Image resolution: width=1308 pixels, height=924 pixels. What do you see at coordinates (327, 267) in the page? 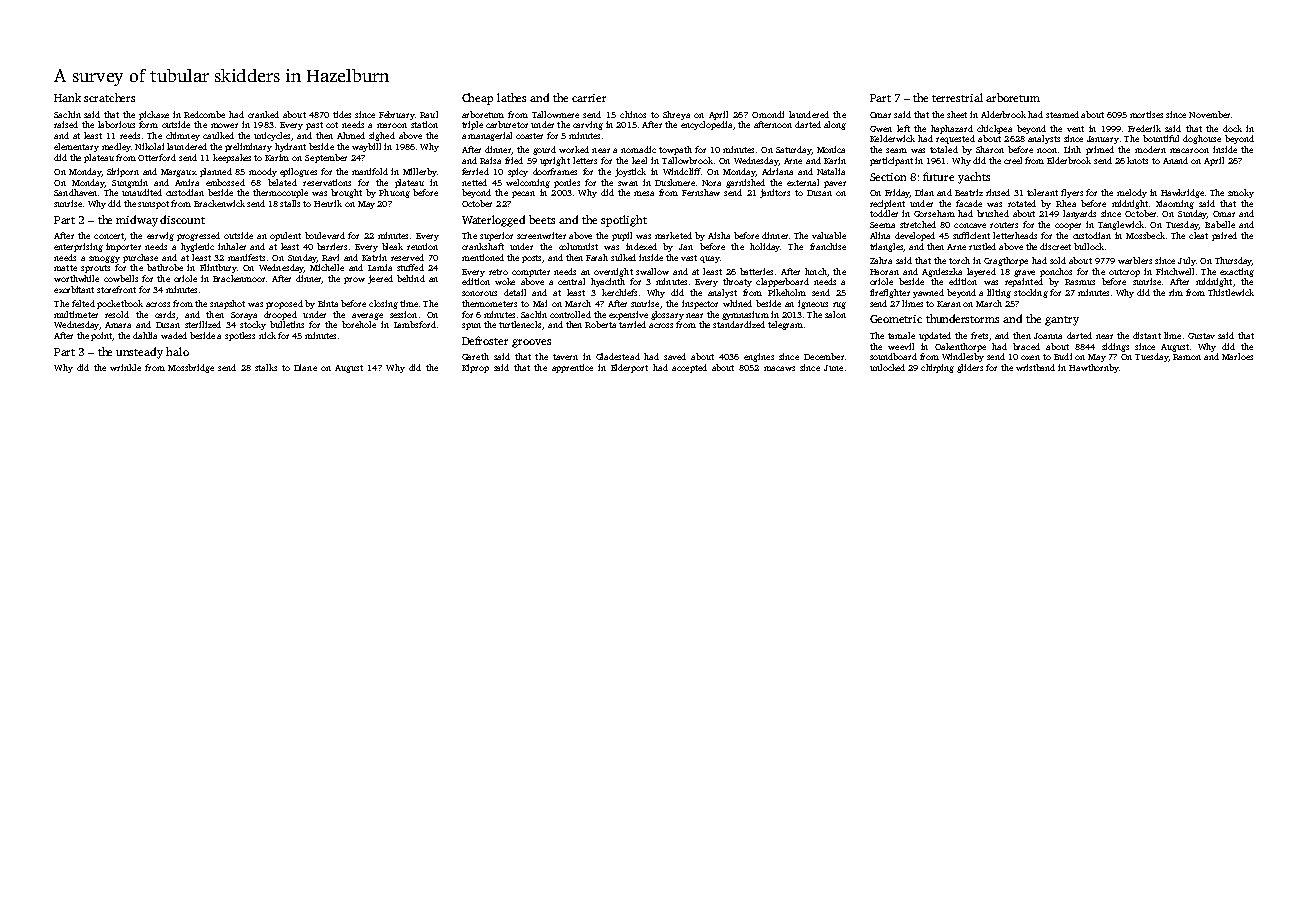
I see `Michelle` at bounding box center [327, 267].
